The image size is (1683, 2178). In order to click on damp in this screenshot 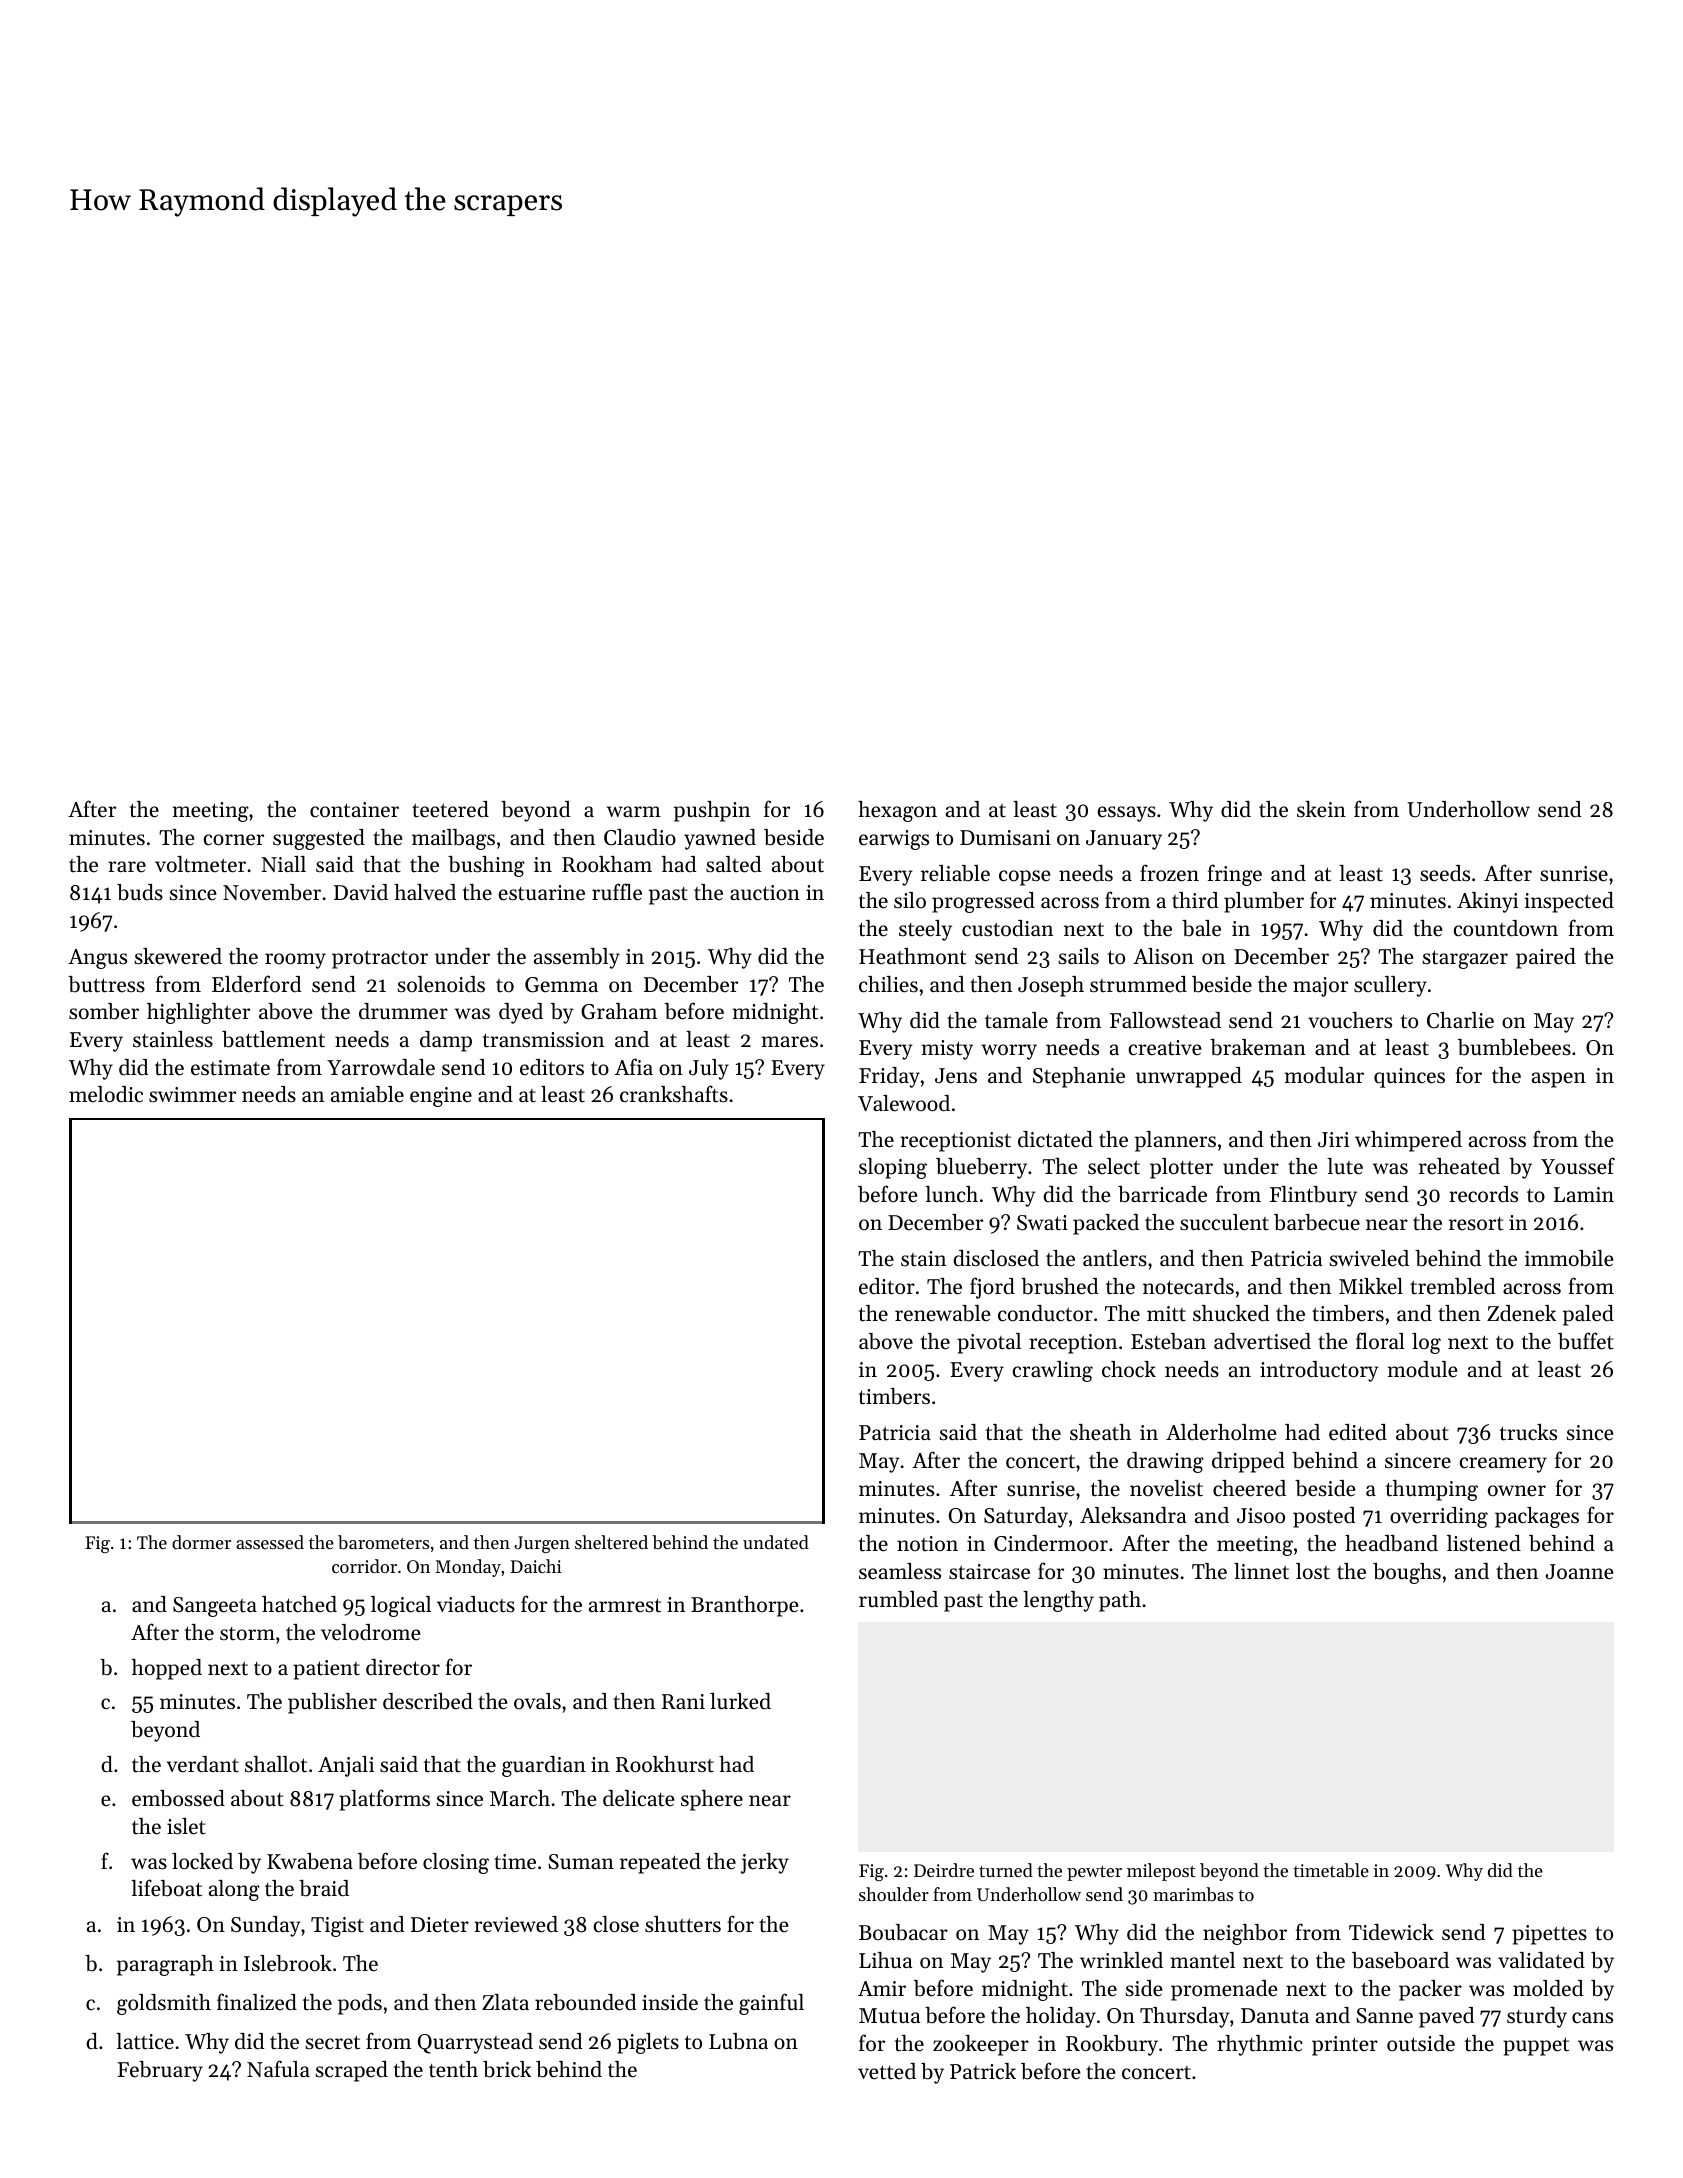, I will do `click(446, 1041)`.
